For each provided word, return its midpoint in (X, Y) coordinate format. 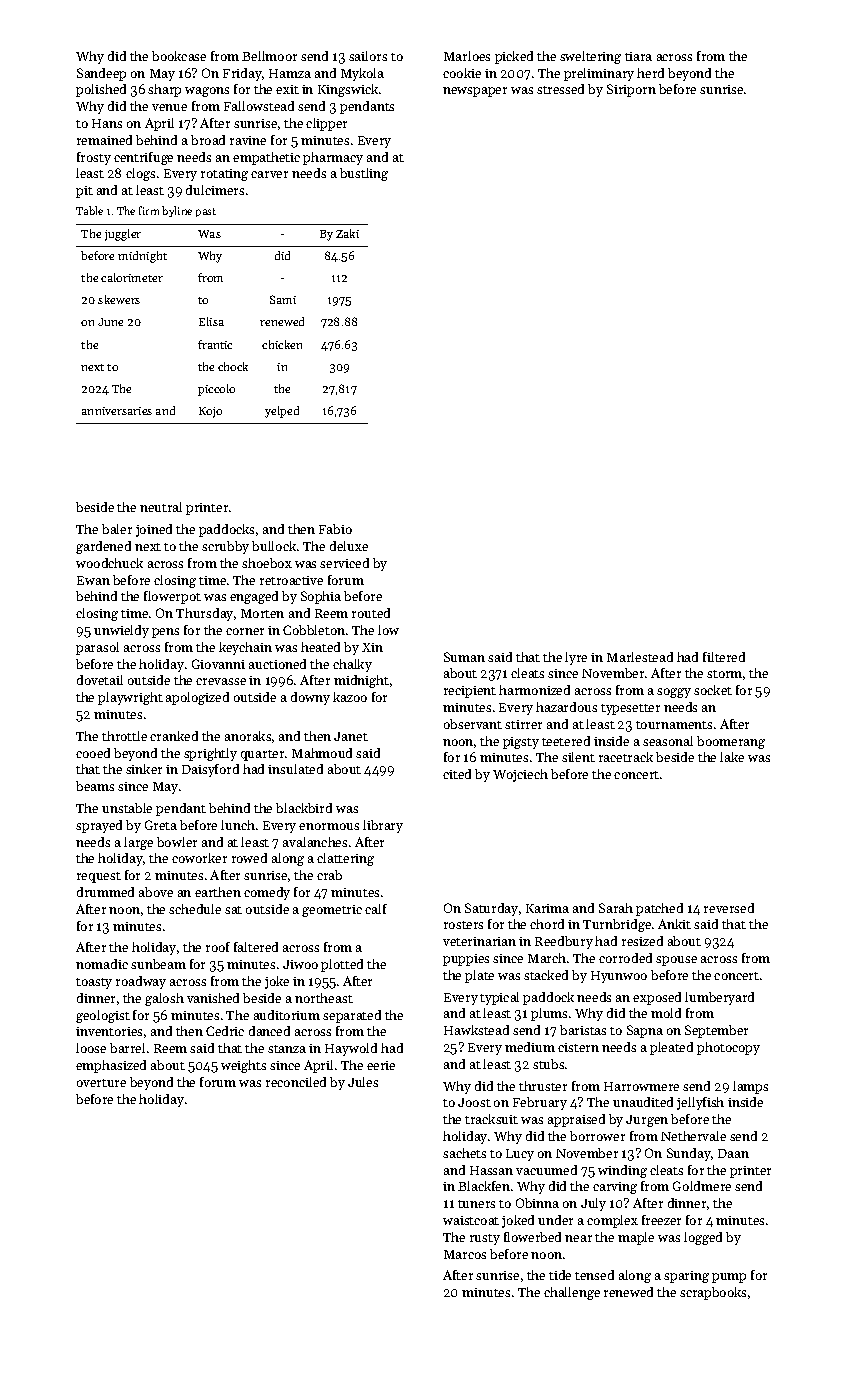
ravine (248, 140)
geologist (103, 1016)
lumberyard (719, 998)
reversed (729, 908)
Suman (464, 657)
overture (101, 1083)
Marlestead (640, 657)
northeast (324, 998)
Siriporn (631, 90)
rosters (463, 925)
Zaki (347, 233)
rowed (249, 858)
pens (165, 633)
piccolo (216, 390)
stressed (560, 89)
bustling (364, 174)
